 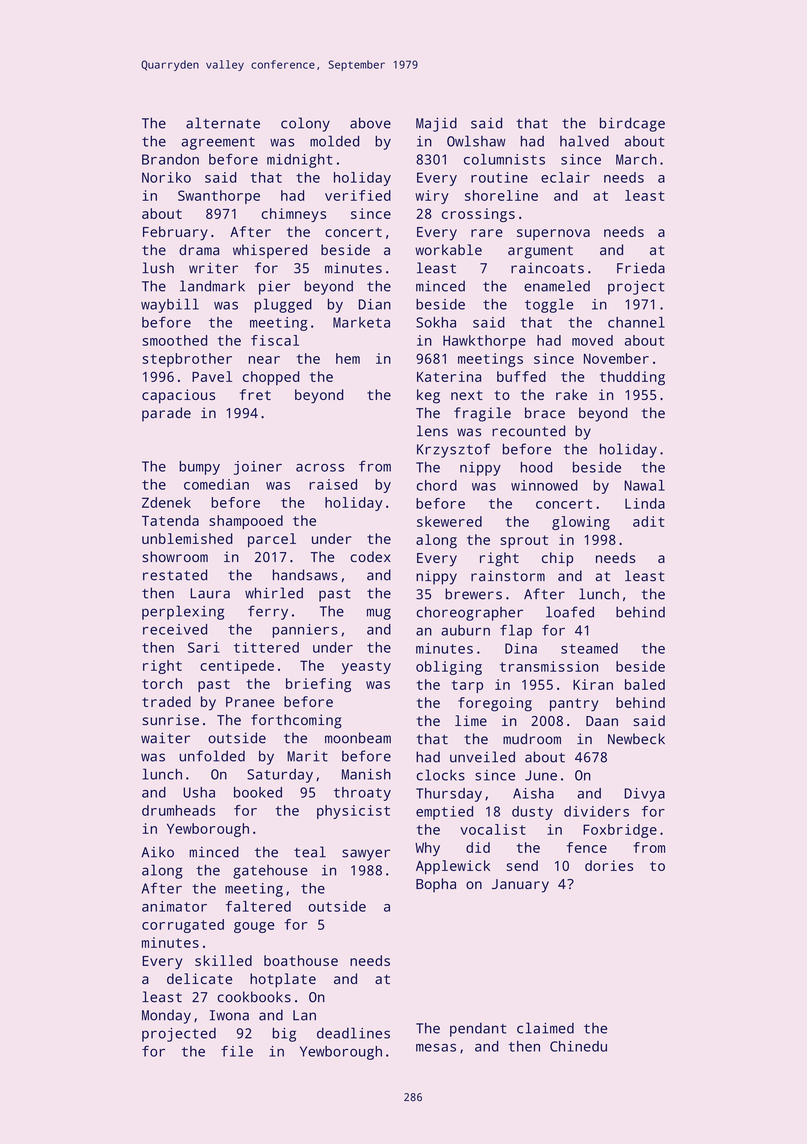 What do you see at coordinates (250, 702) in the screenshot?
I see `Pranee` at bounding box center [250, 702].
